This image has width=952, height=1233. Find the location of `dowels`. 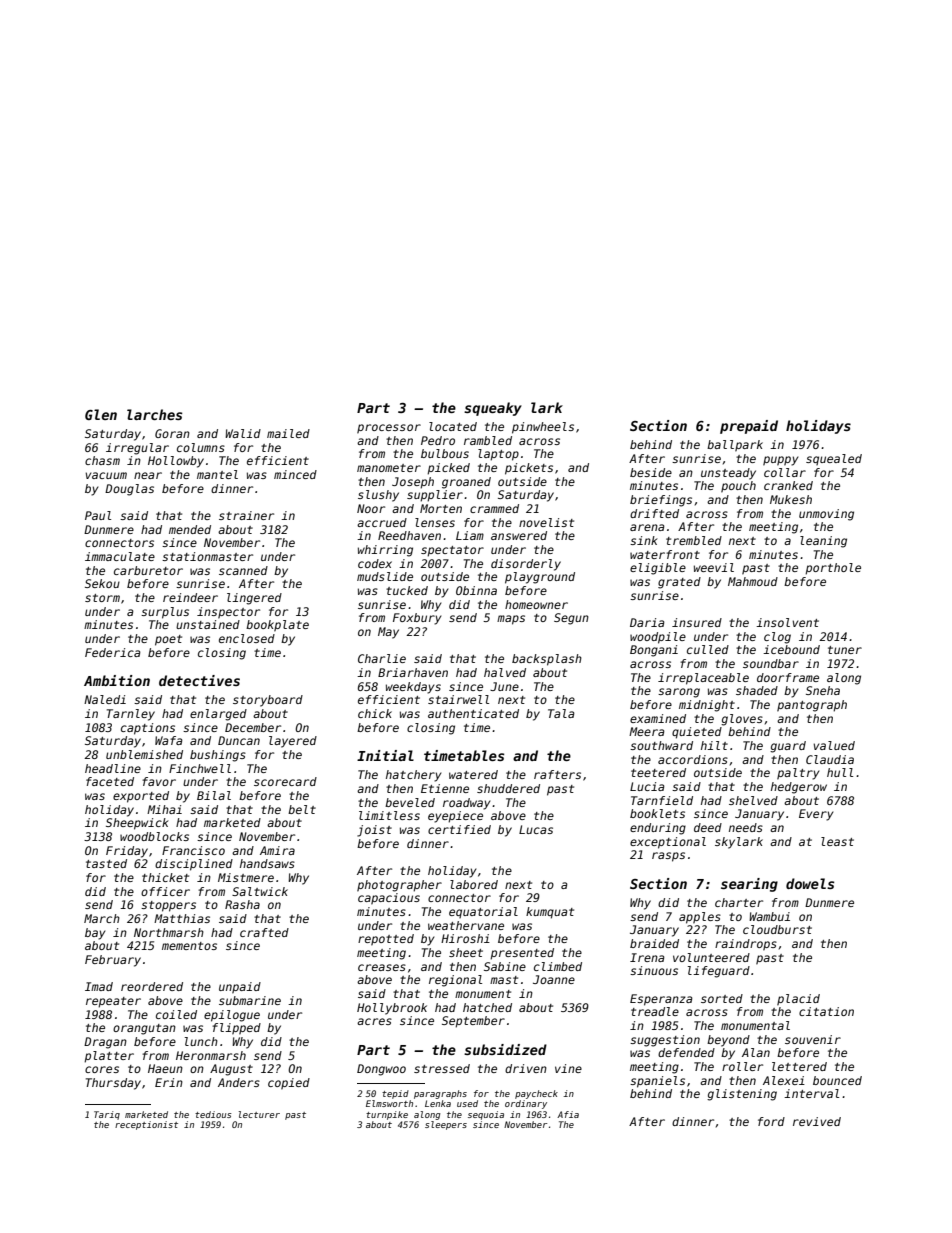

dowels is located at coordinates (810, 883).
